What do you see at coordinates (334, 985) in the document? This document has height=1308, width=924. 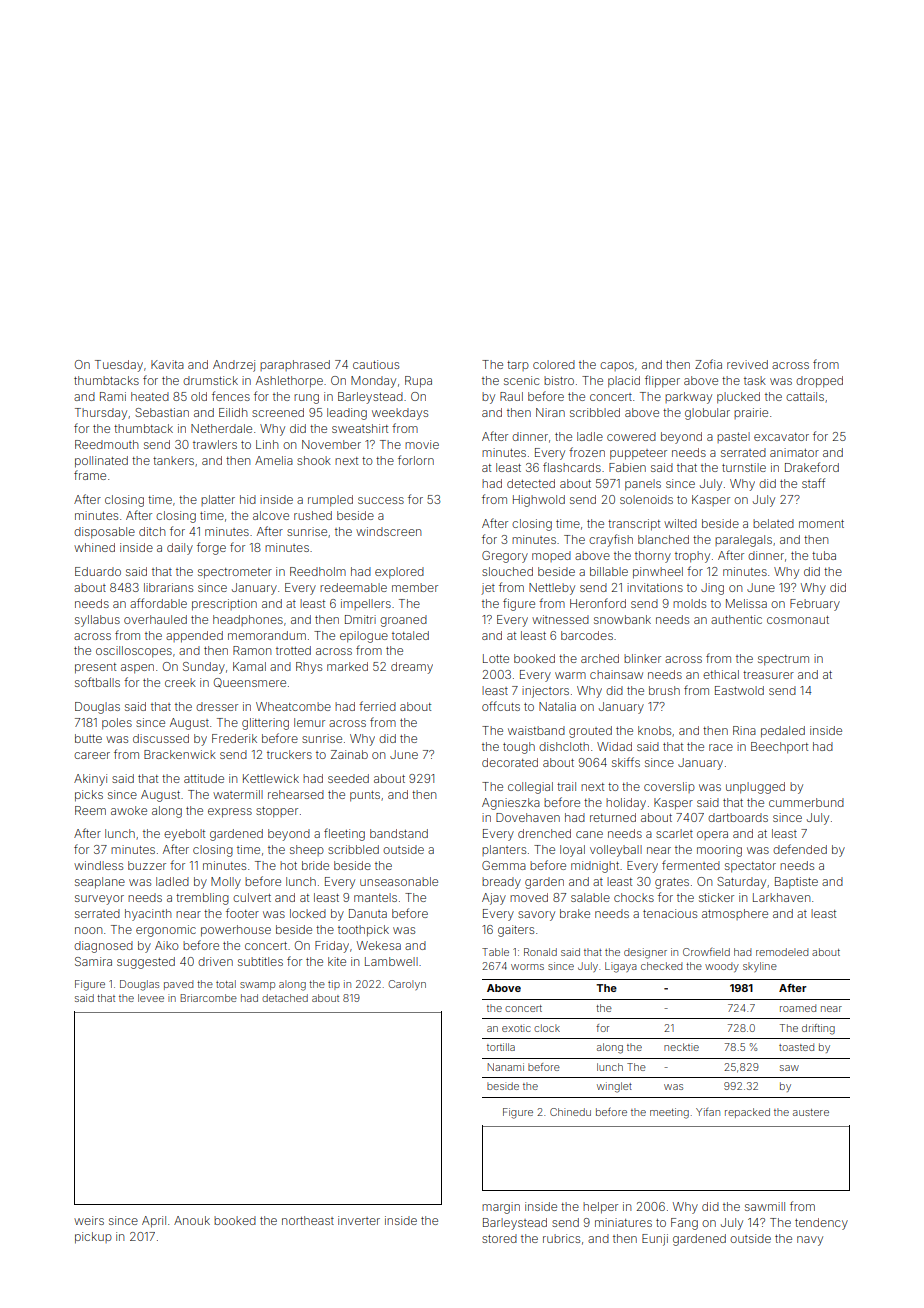 I see `tip` at bounding box center [334, 985].
